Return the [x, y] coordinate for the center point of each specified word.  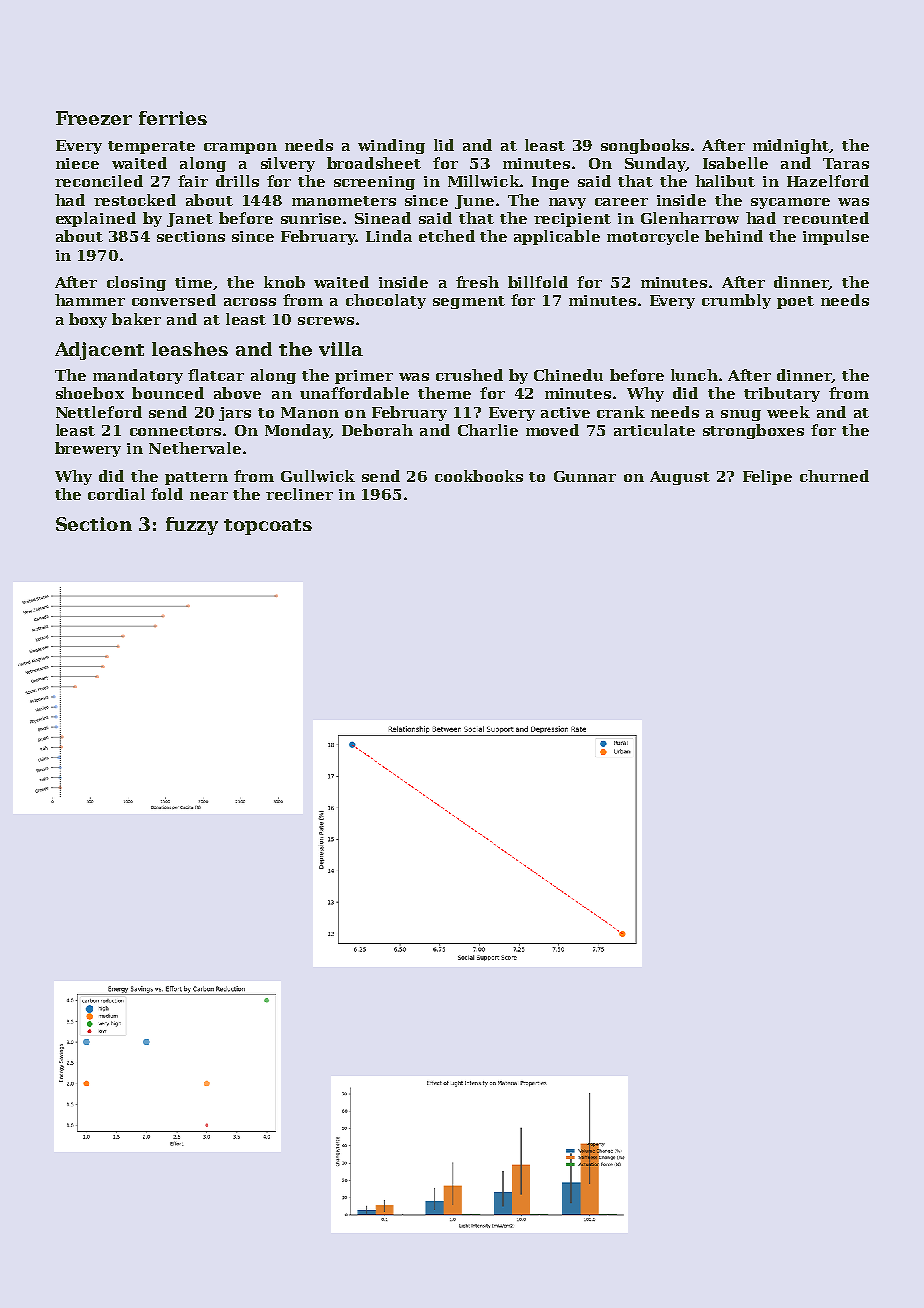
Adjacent [99, 351]
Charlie [488, 430]
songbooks [645, 146]
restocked [135, 200]
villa [341, 349]
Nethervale [195, 448]
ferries [173, 118]
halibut [725, 181]
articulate [654, 430]
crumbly [736, 301]
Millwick [484, 181]
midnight [791, 146]
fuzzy [192, 526]
